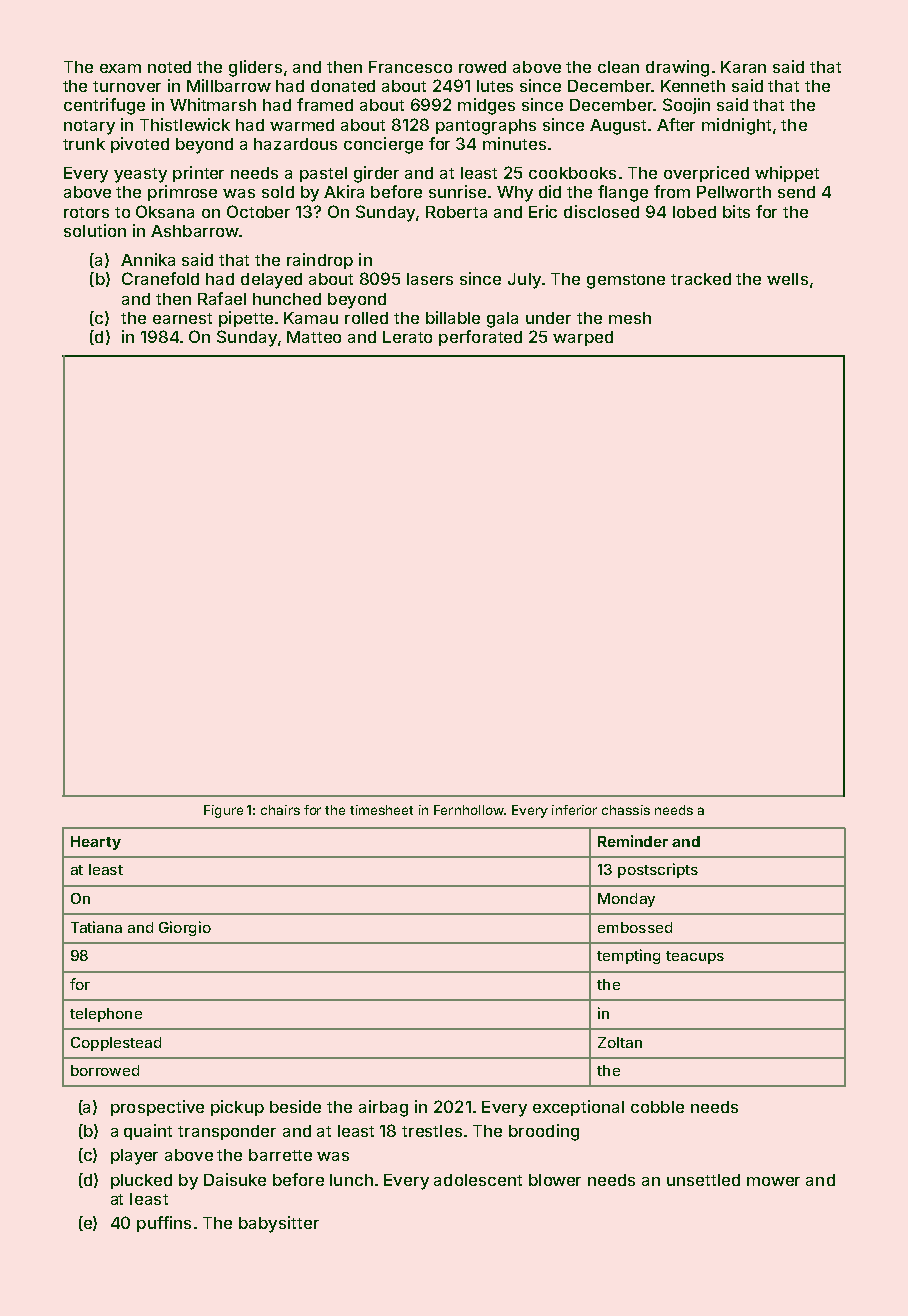  What do you see at coordinates (773, 1181) in the image?
I see `mower` at bounding box center [773, 1181].
